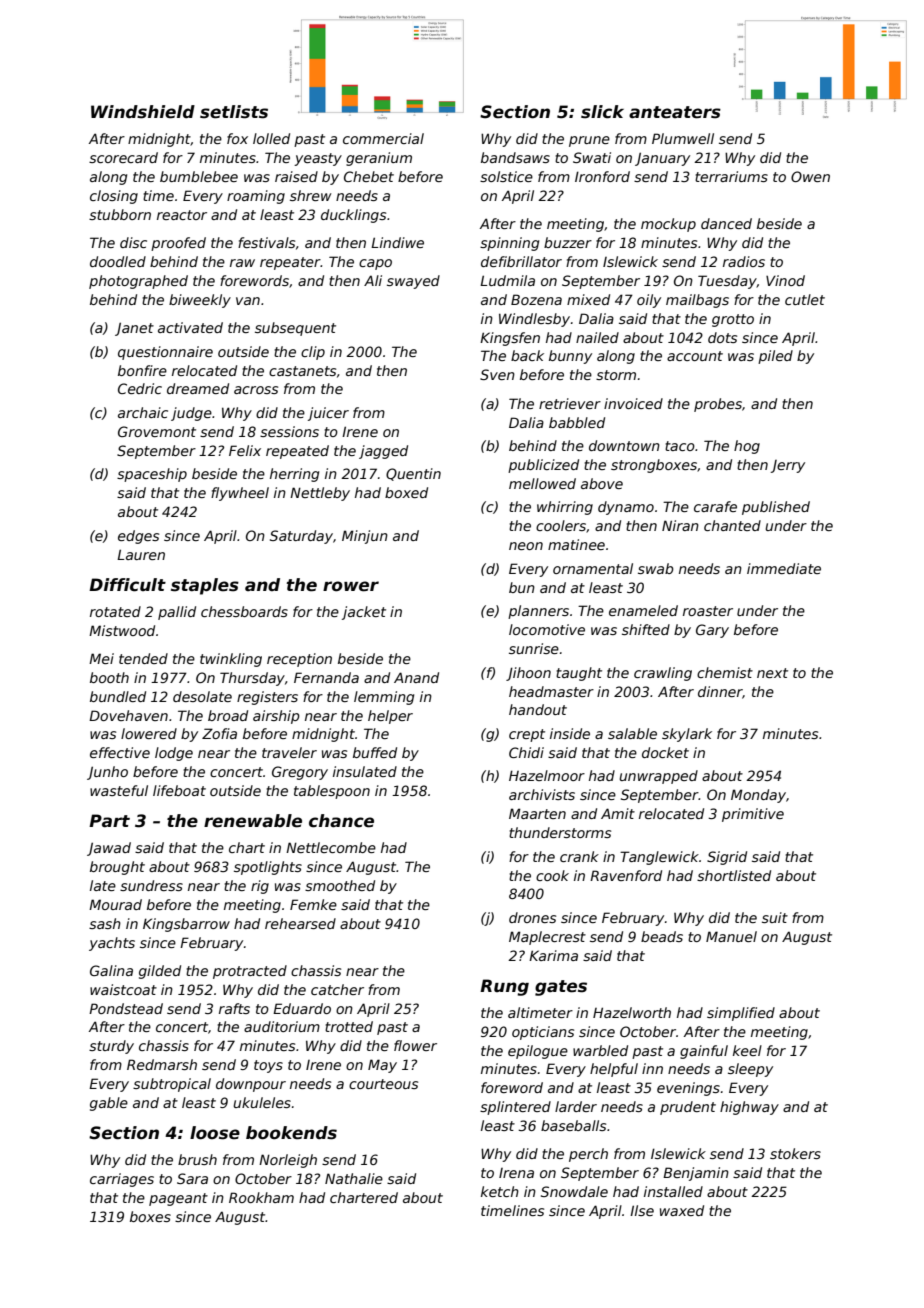 This page has height=1308, width=924. What do you see at coordinates (683, 138) in the page?
I see `Plumwell` at bounding box center [683, 138].
